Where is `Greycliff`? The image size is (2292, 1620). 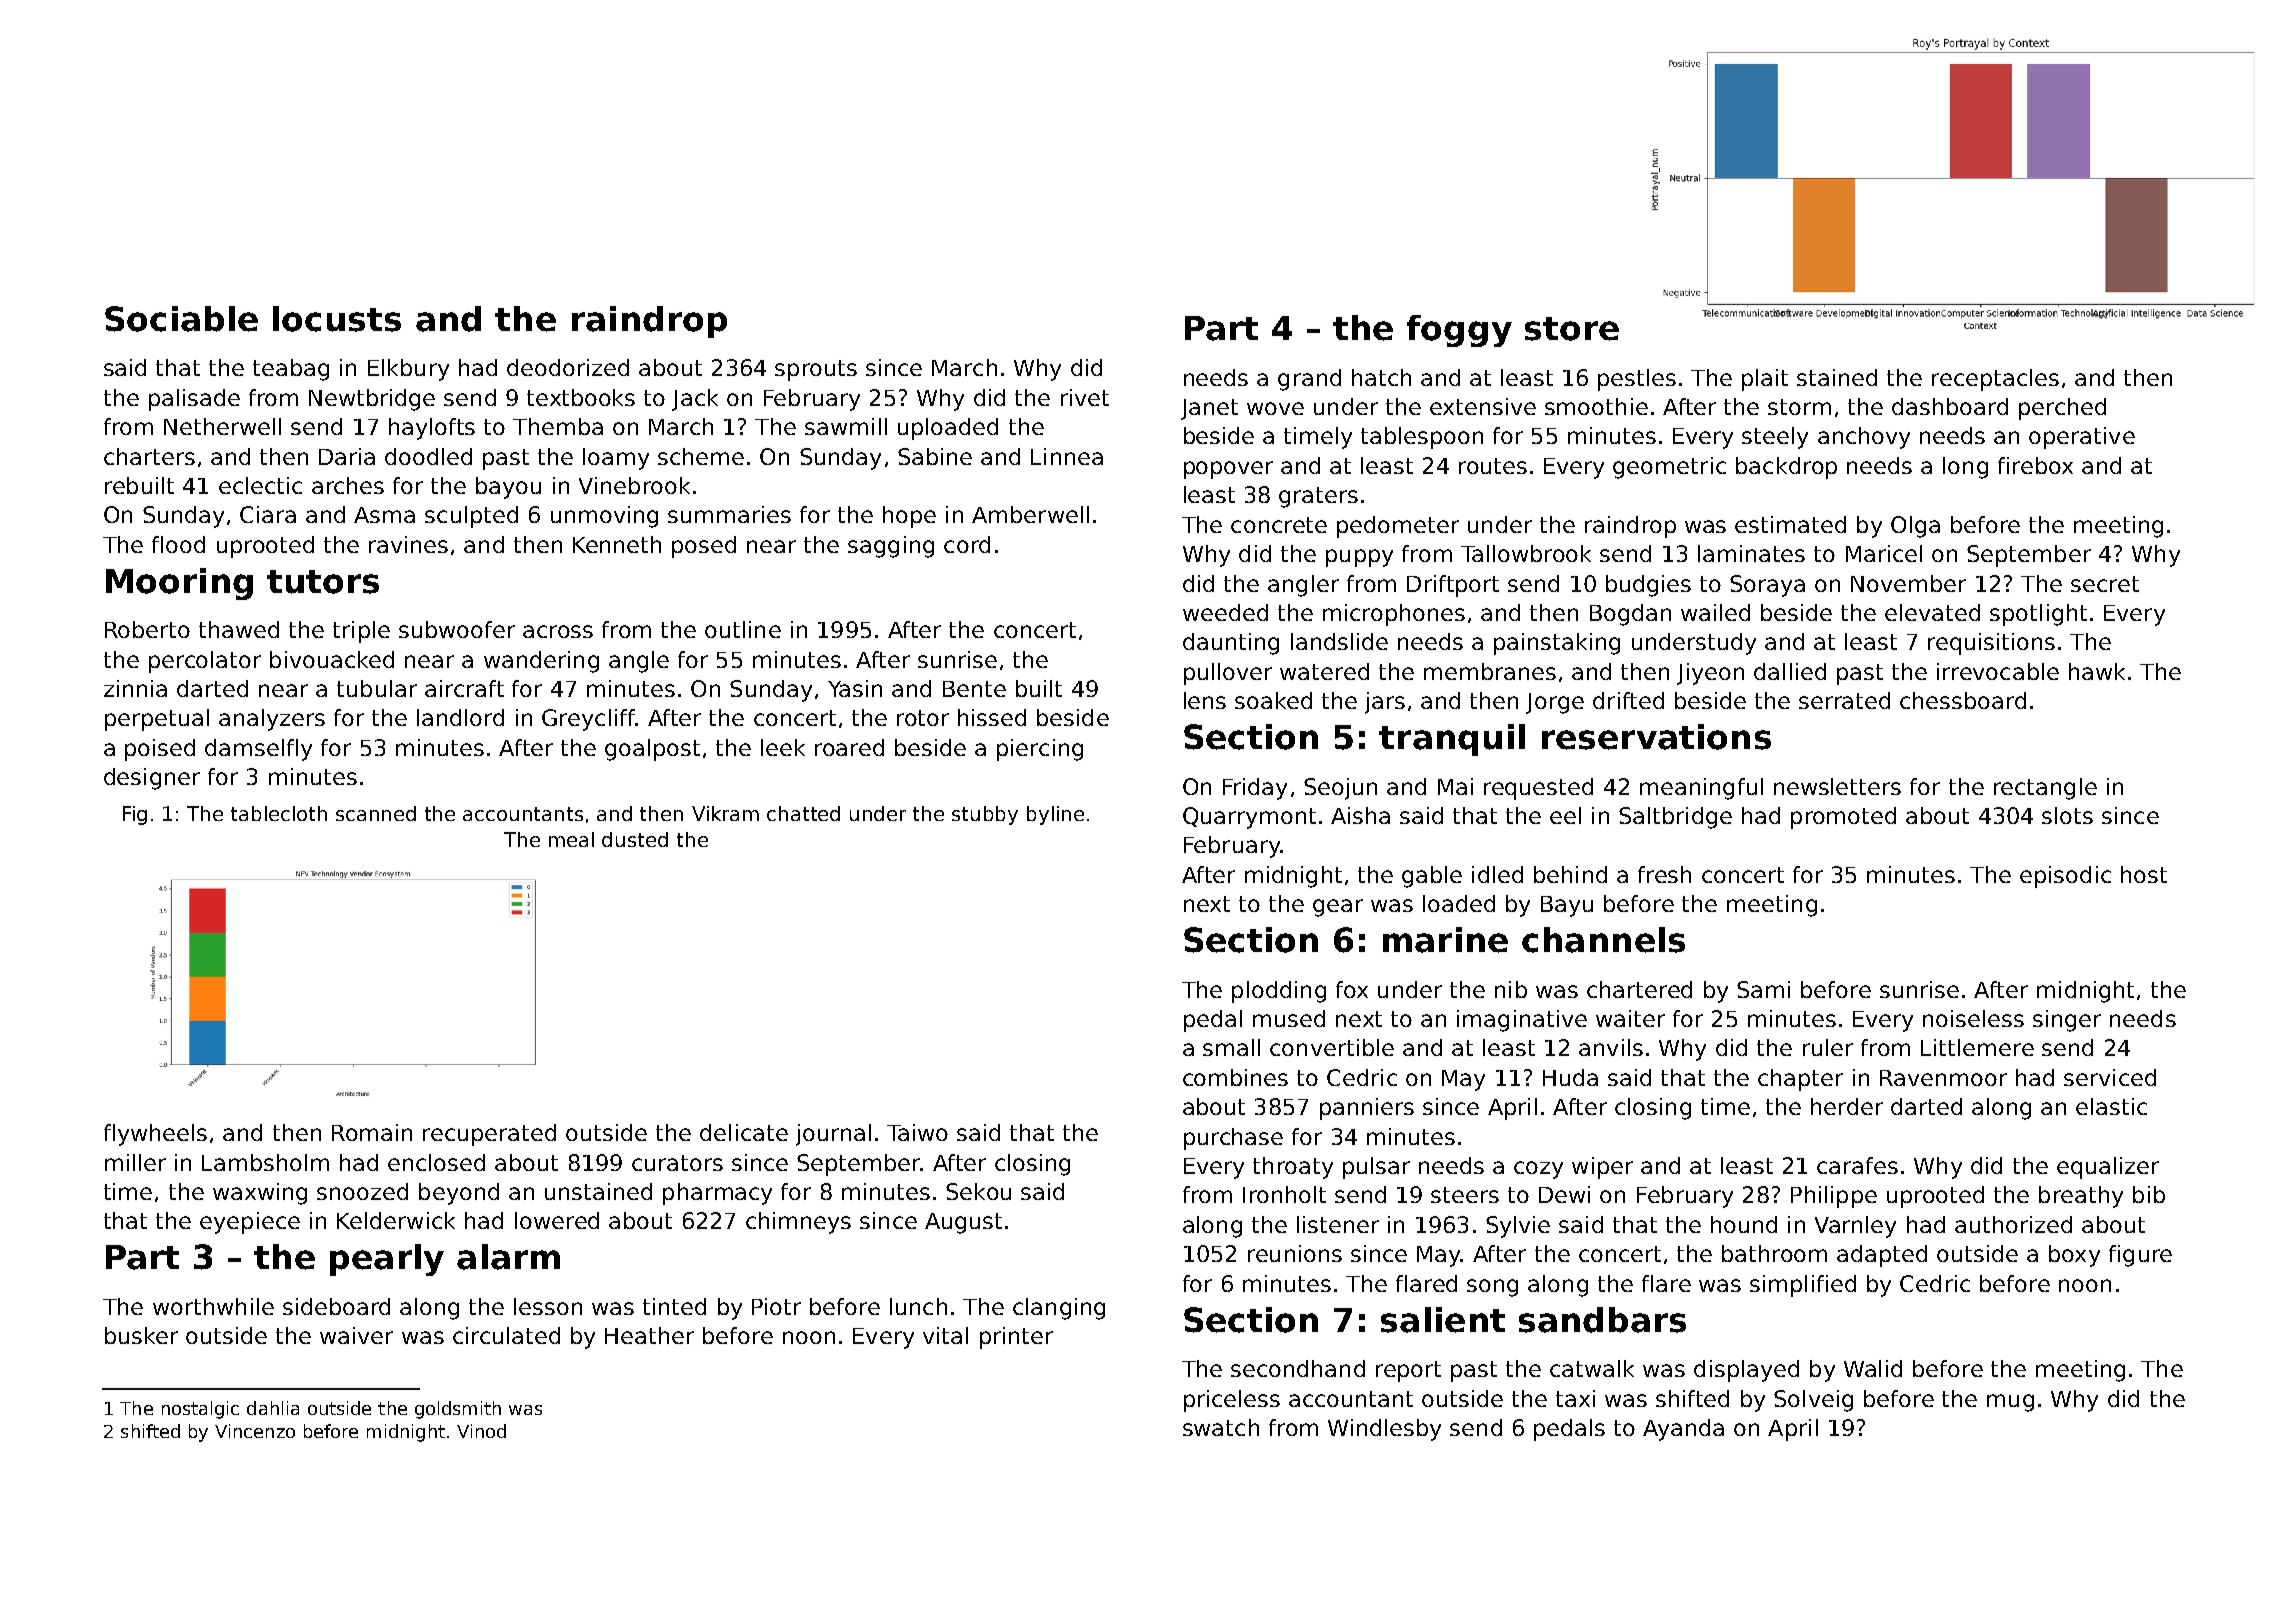
Greycliff is located at coordinates (589, 720).
